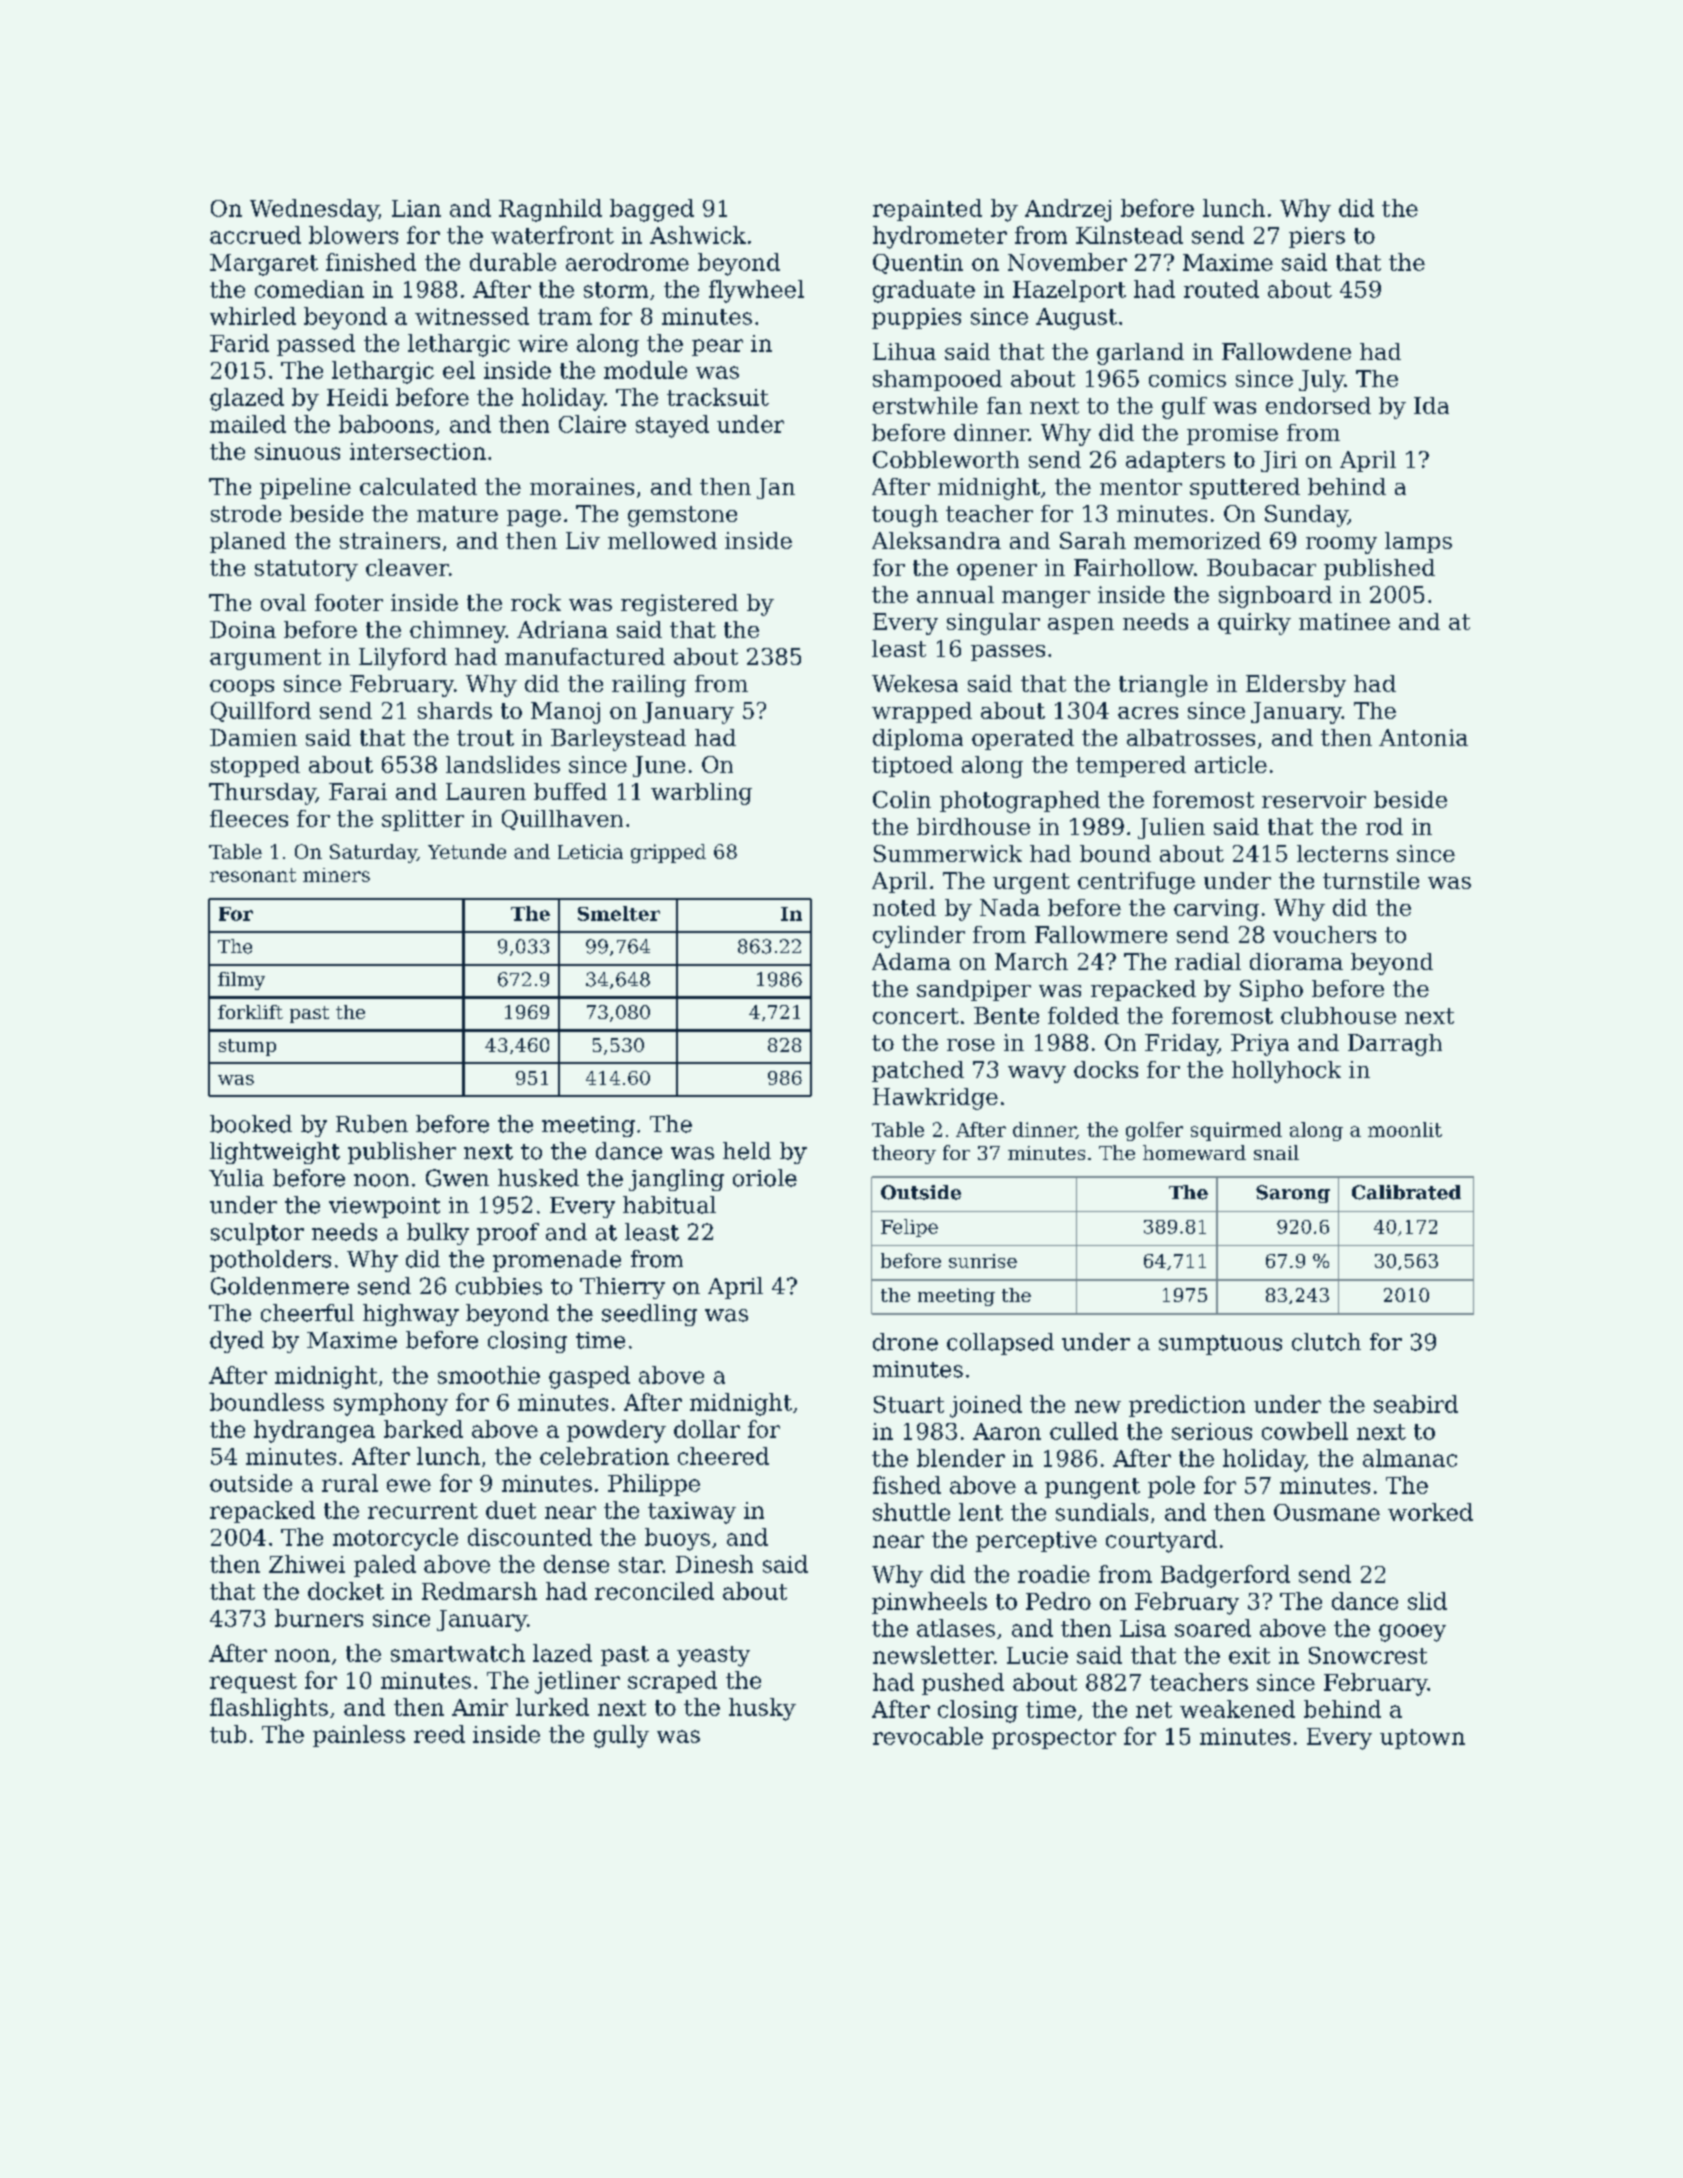 The image size is (1683, 2178). I want to click on Friday, so click(1181, 1045).
